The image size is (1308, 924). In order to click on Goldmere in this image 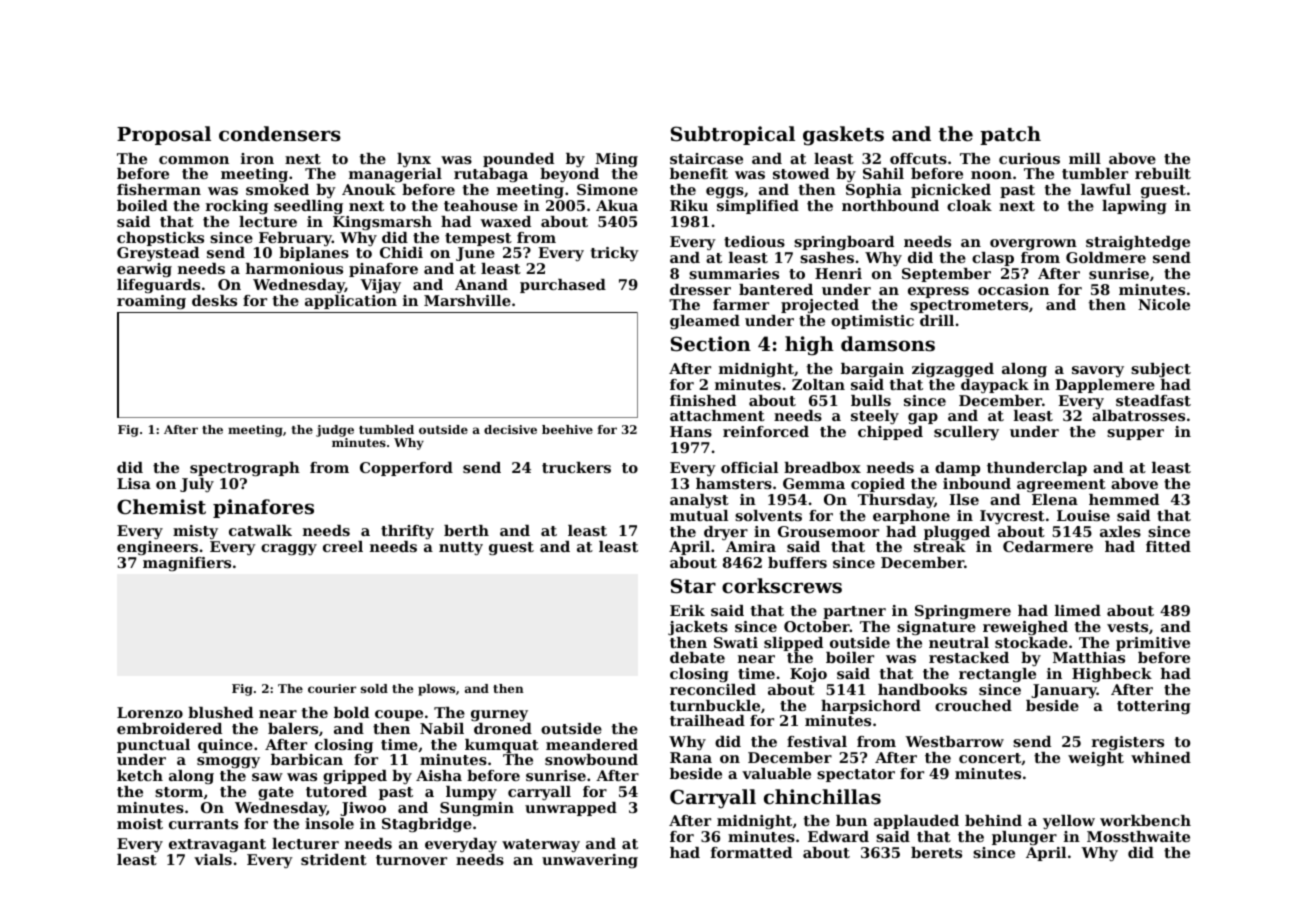, I will do `click(1106, 257)`.
